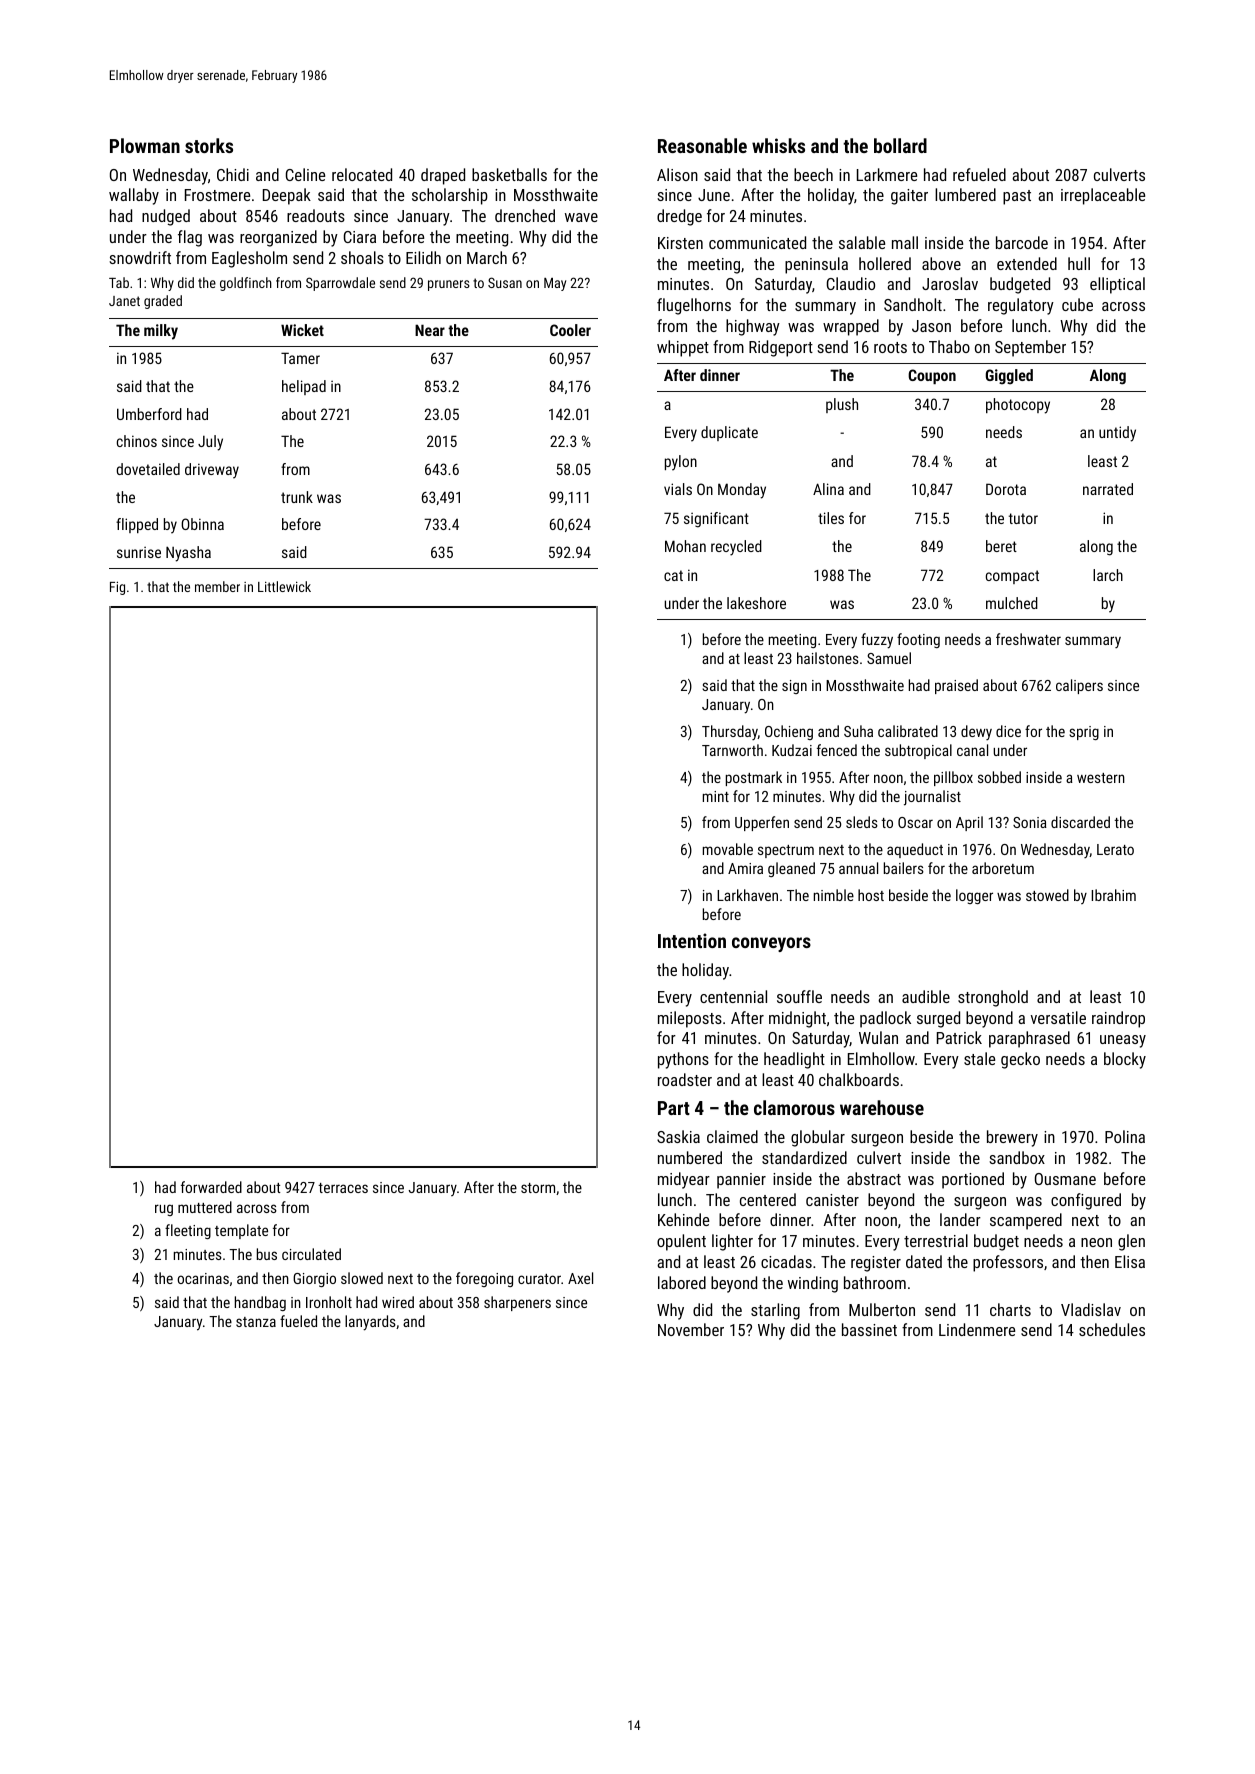  I want to click on past, so click(1017, 197).
